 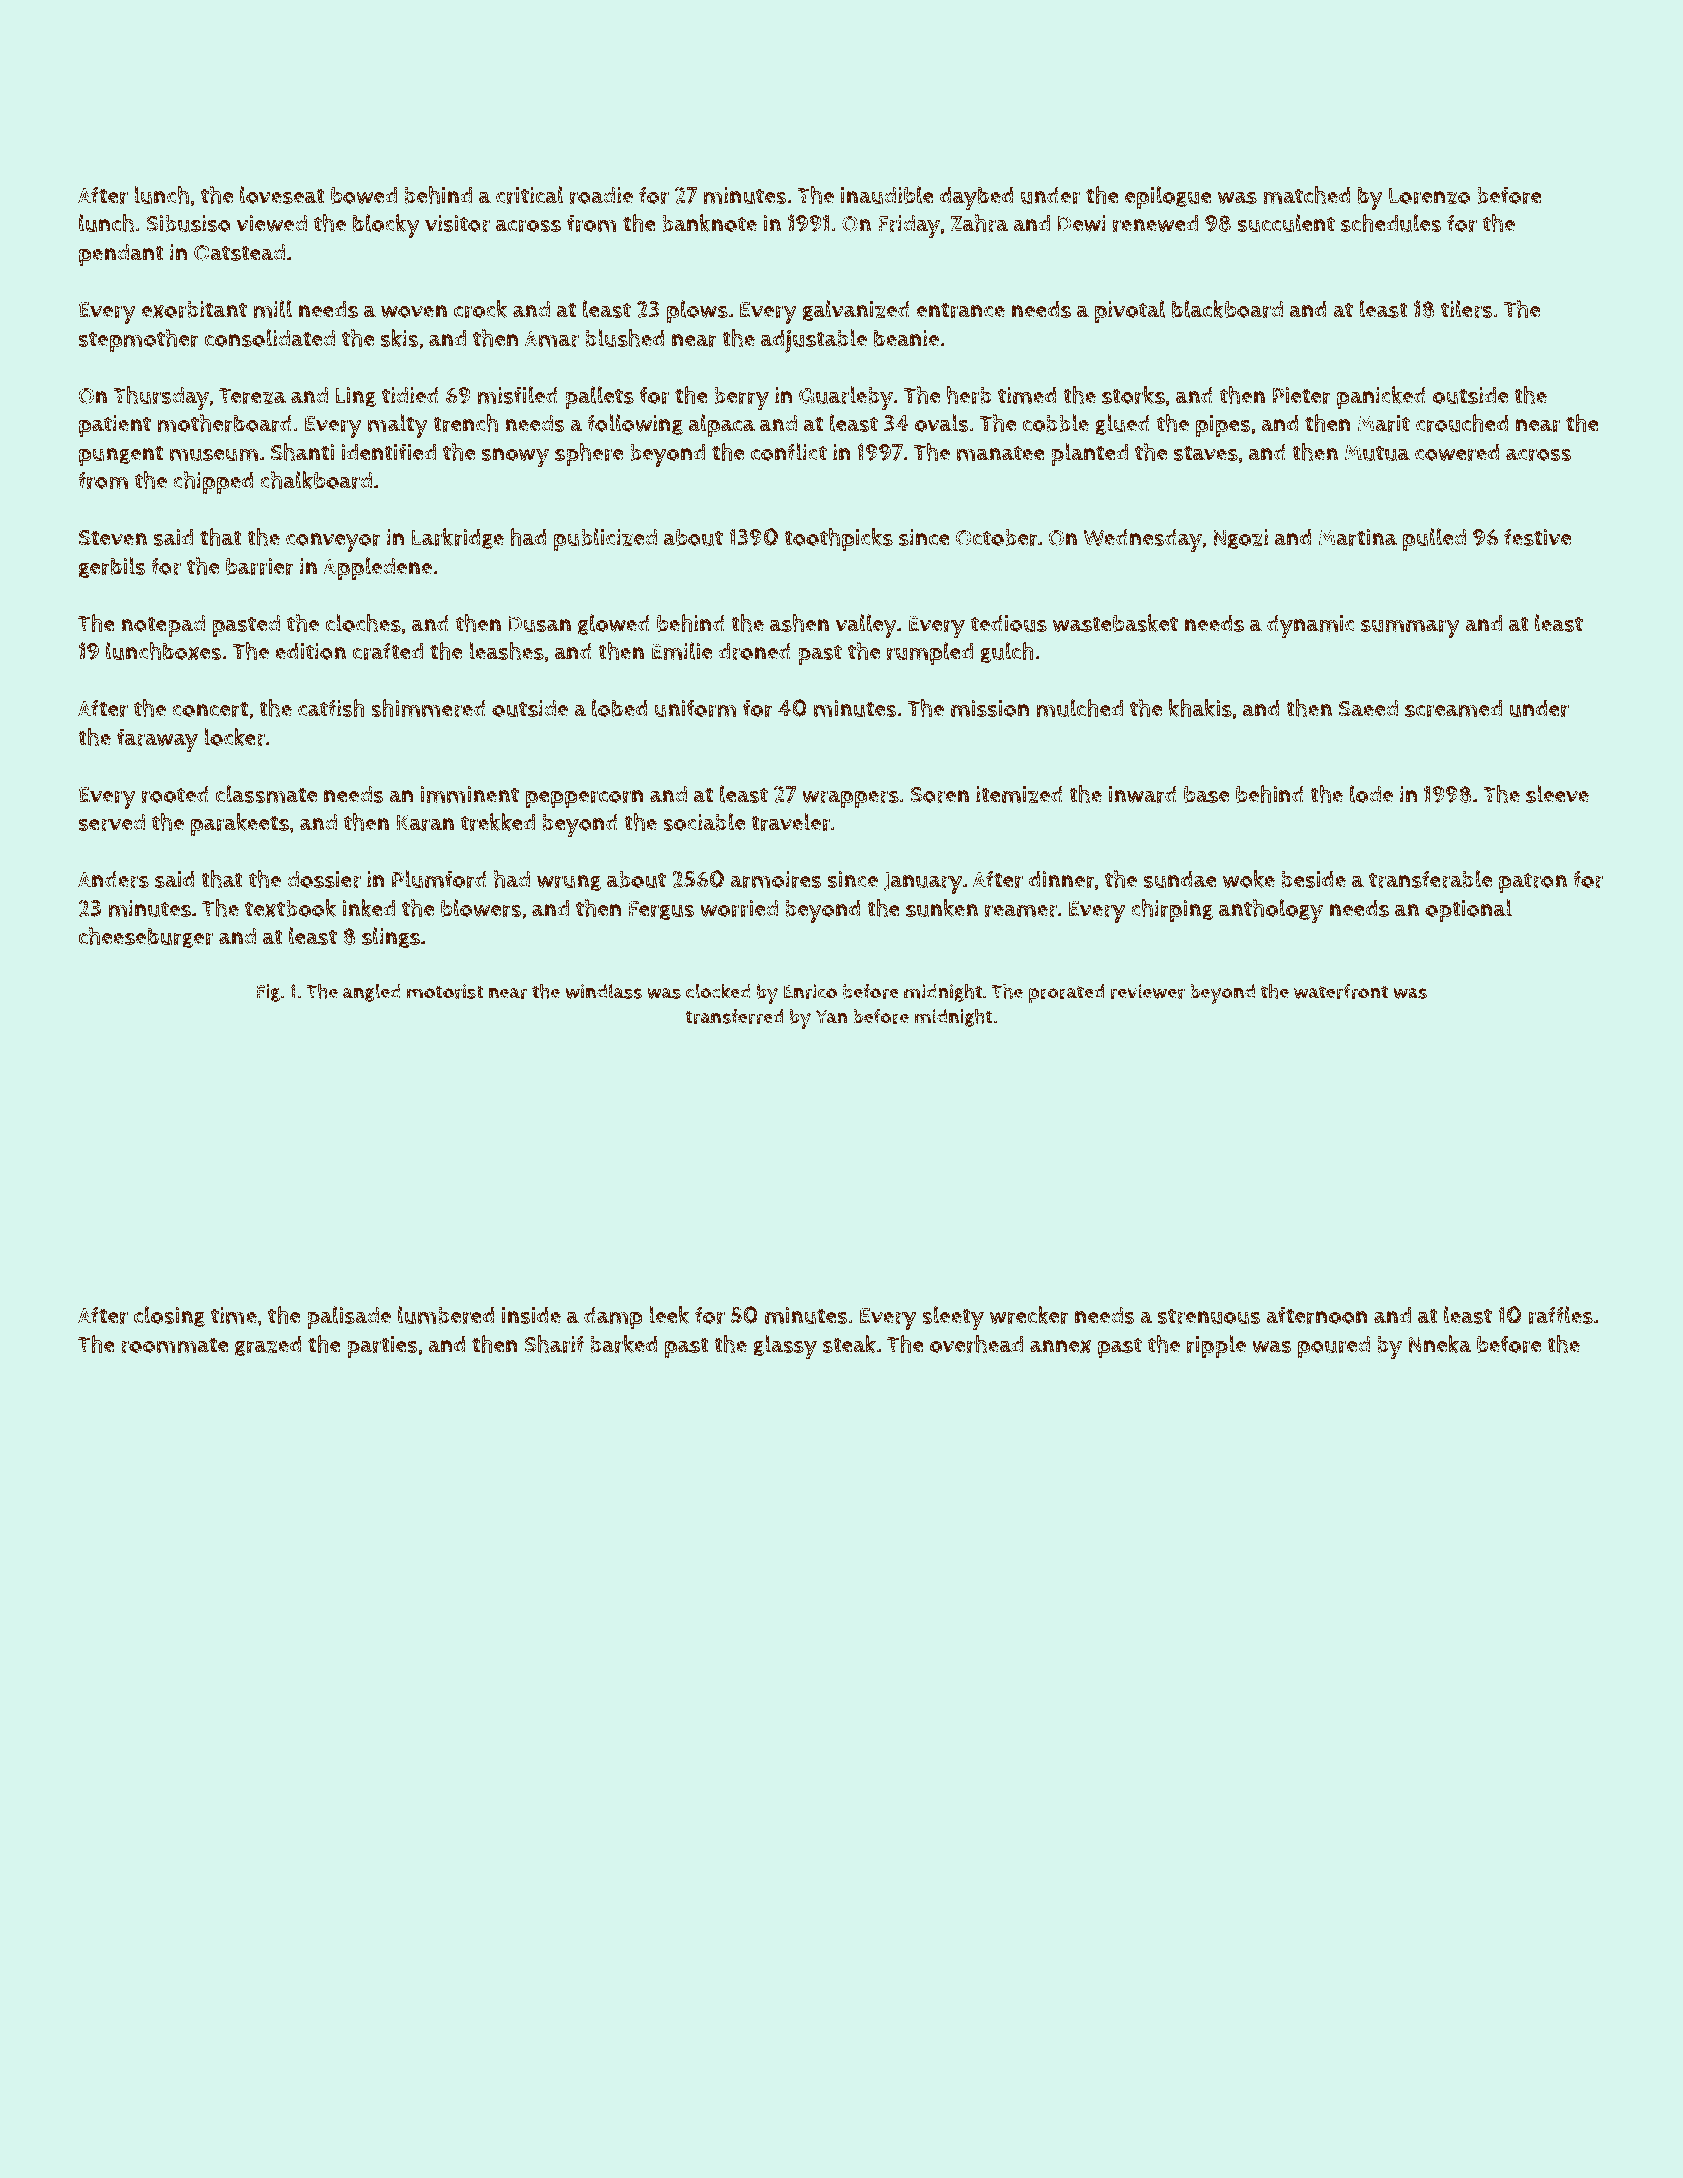 What do you see at coordinates (188, 223) in the document?
I see `Sibusiso` at bounding box center [188, 223].
